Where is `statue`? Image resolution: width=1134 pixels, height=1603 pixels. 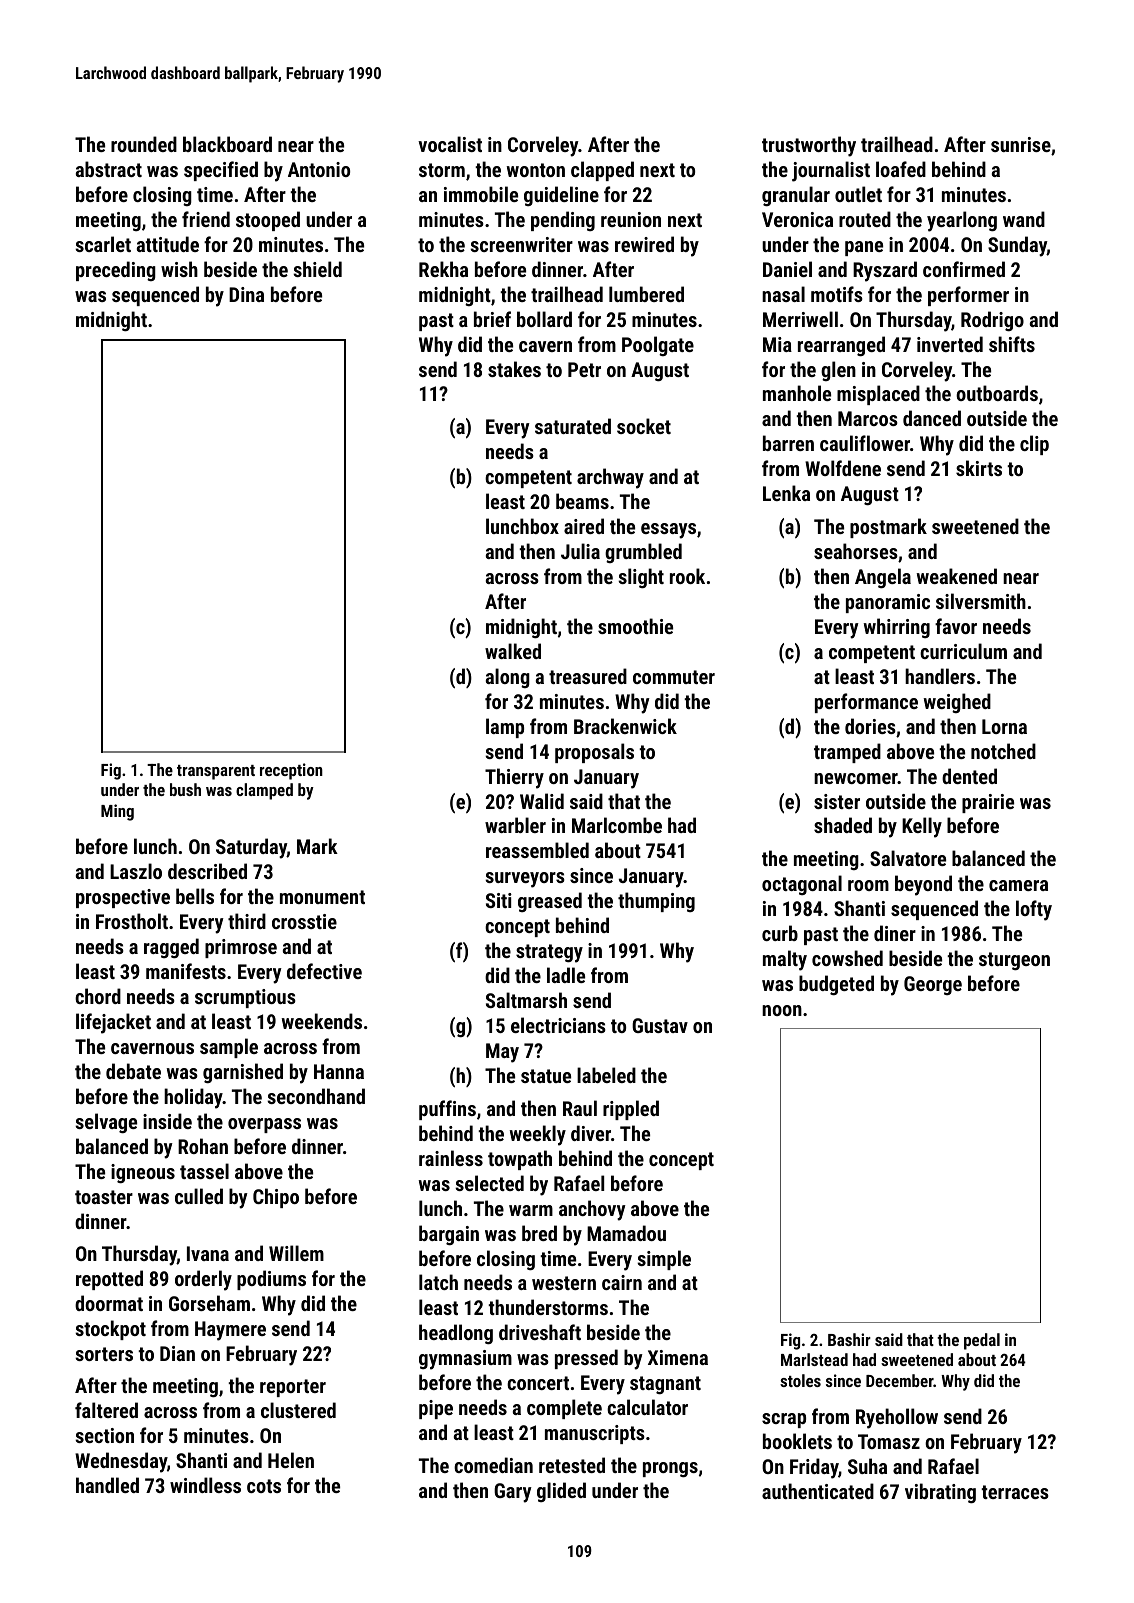
statue is located at coordinates (546, 1076).
